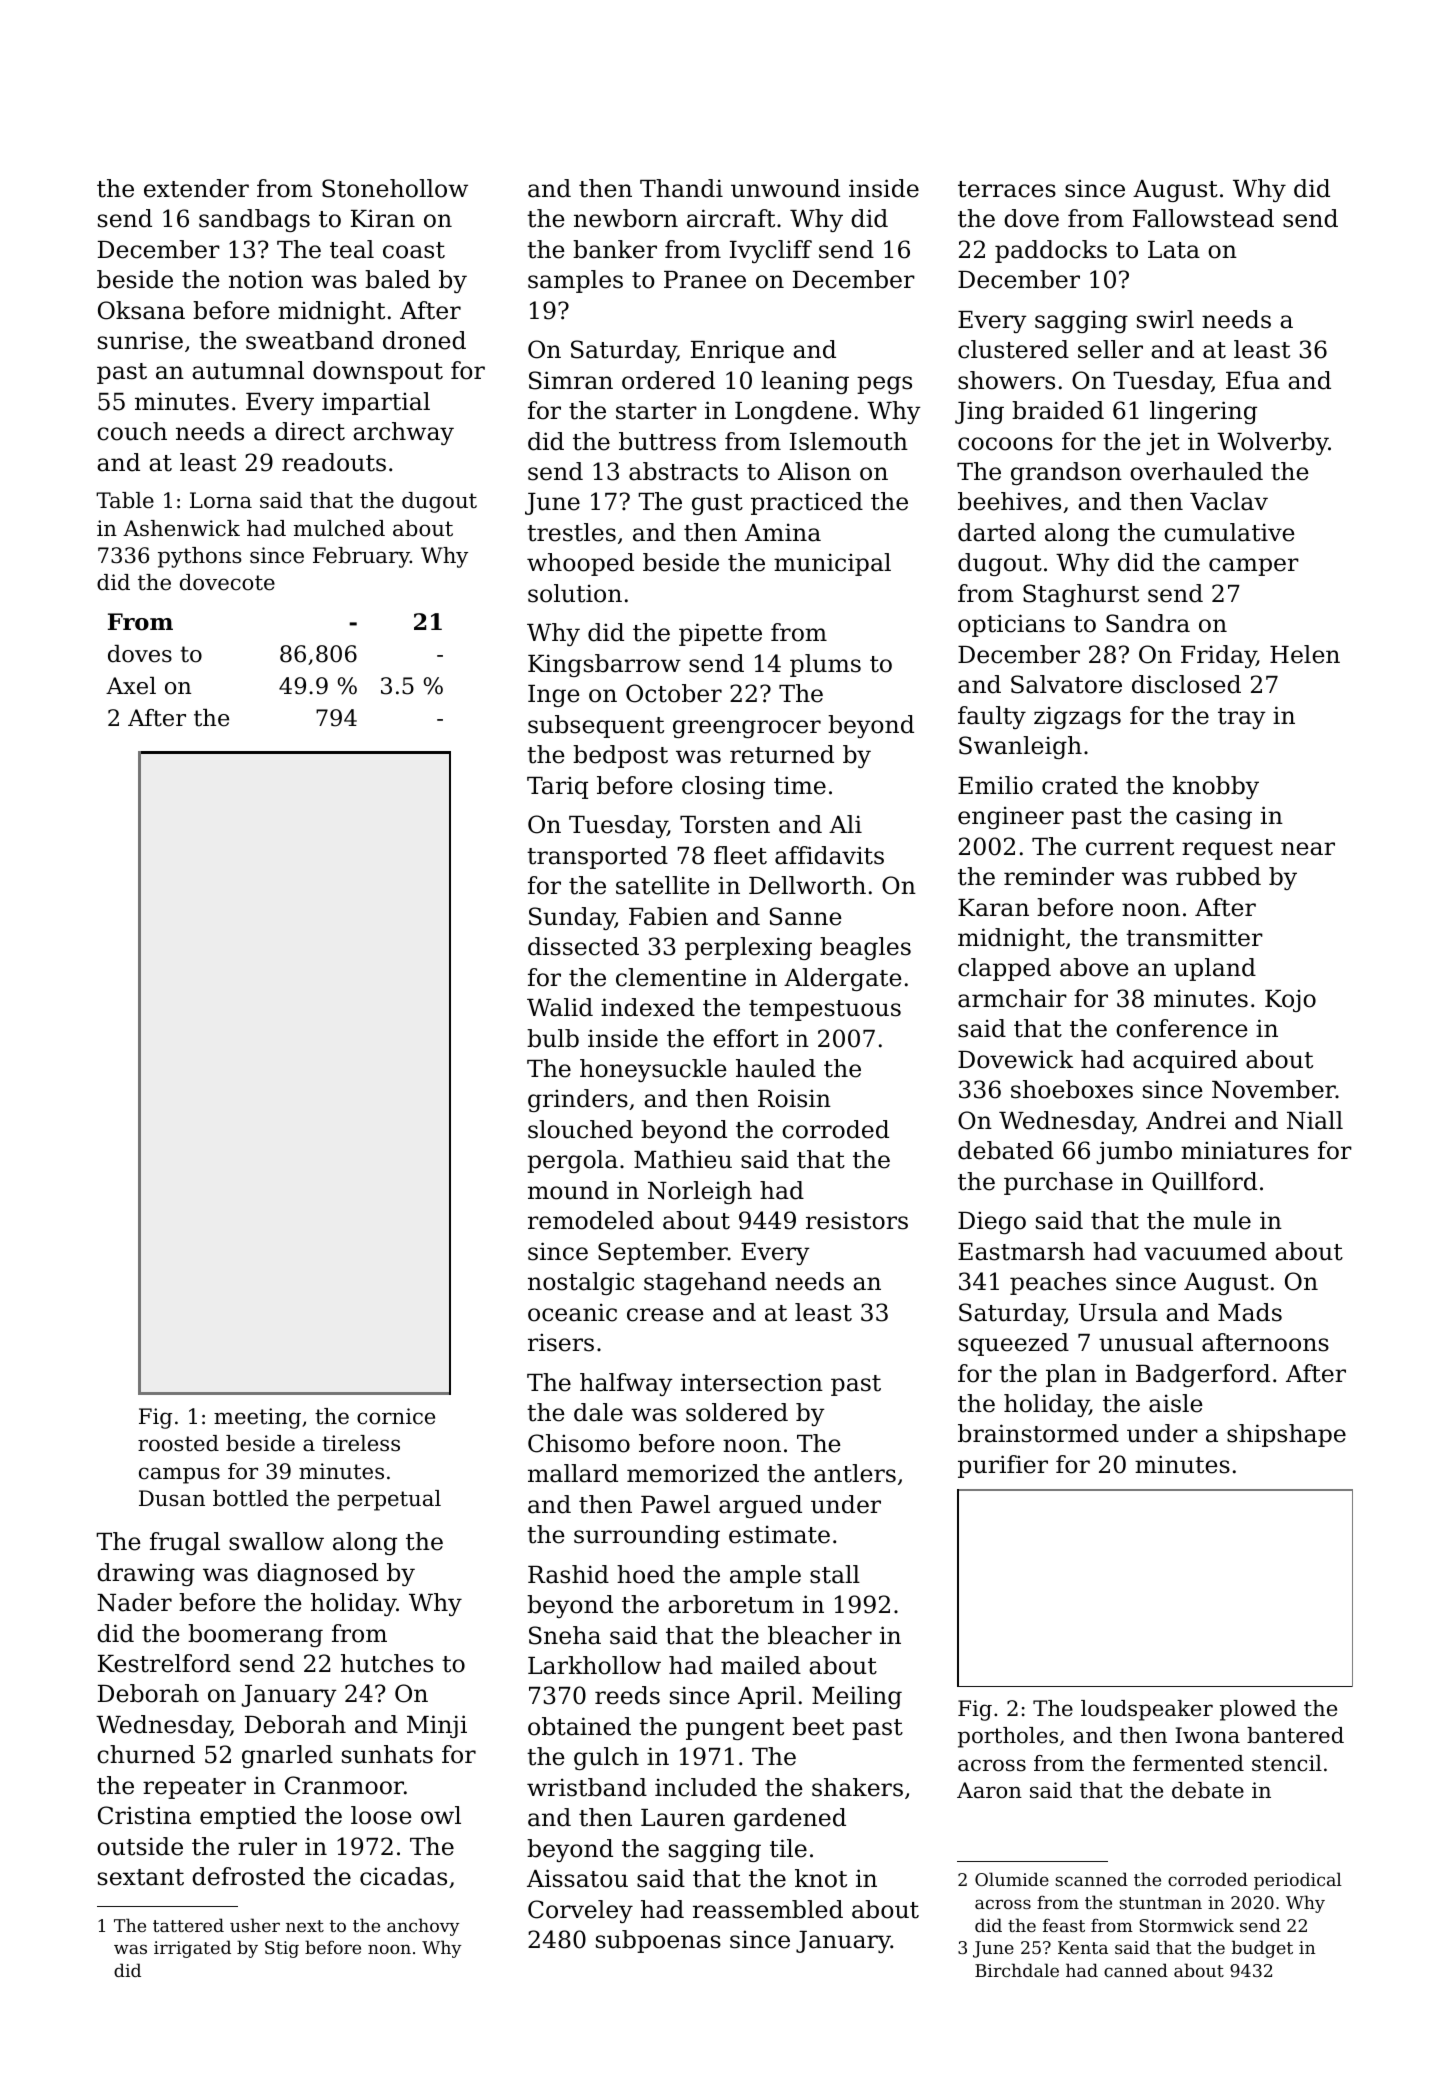 This screenshot has height=2100, width=1450. I want to click on anchovy, so click(423, 1927).
